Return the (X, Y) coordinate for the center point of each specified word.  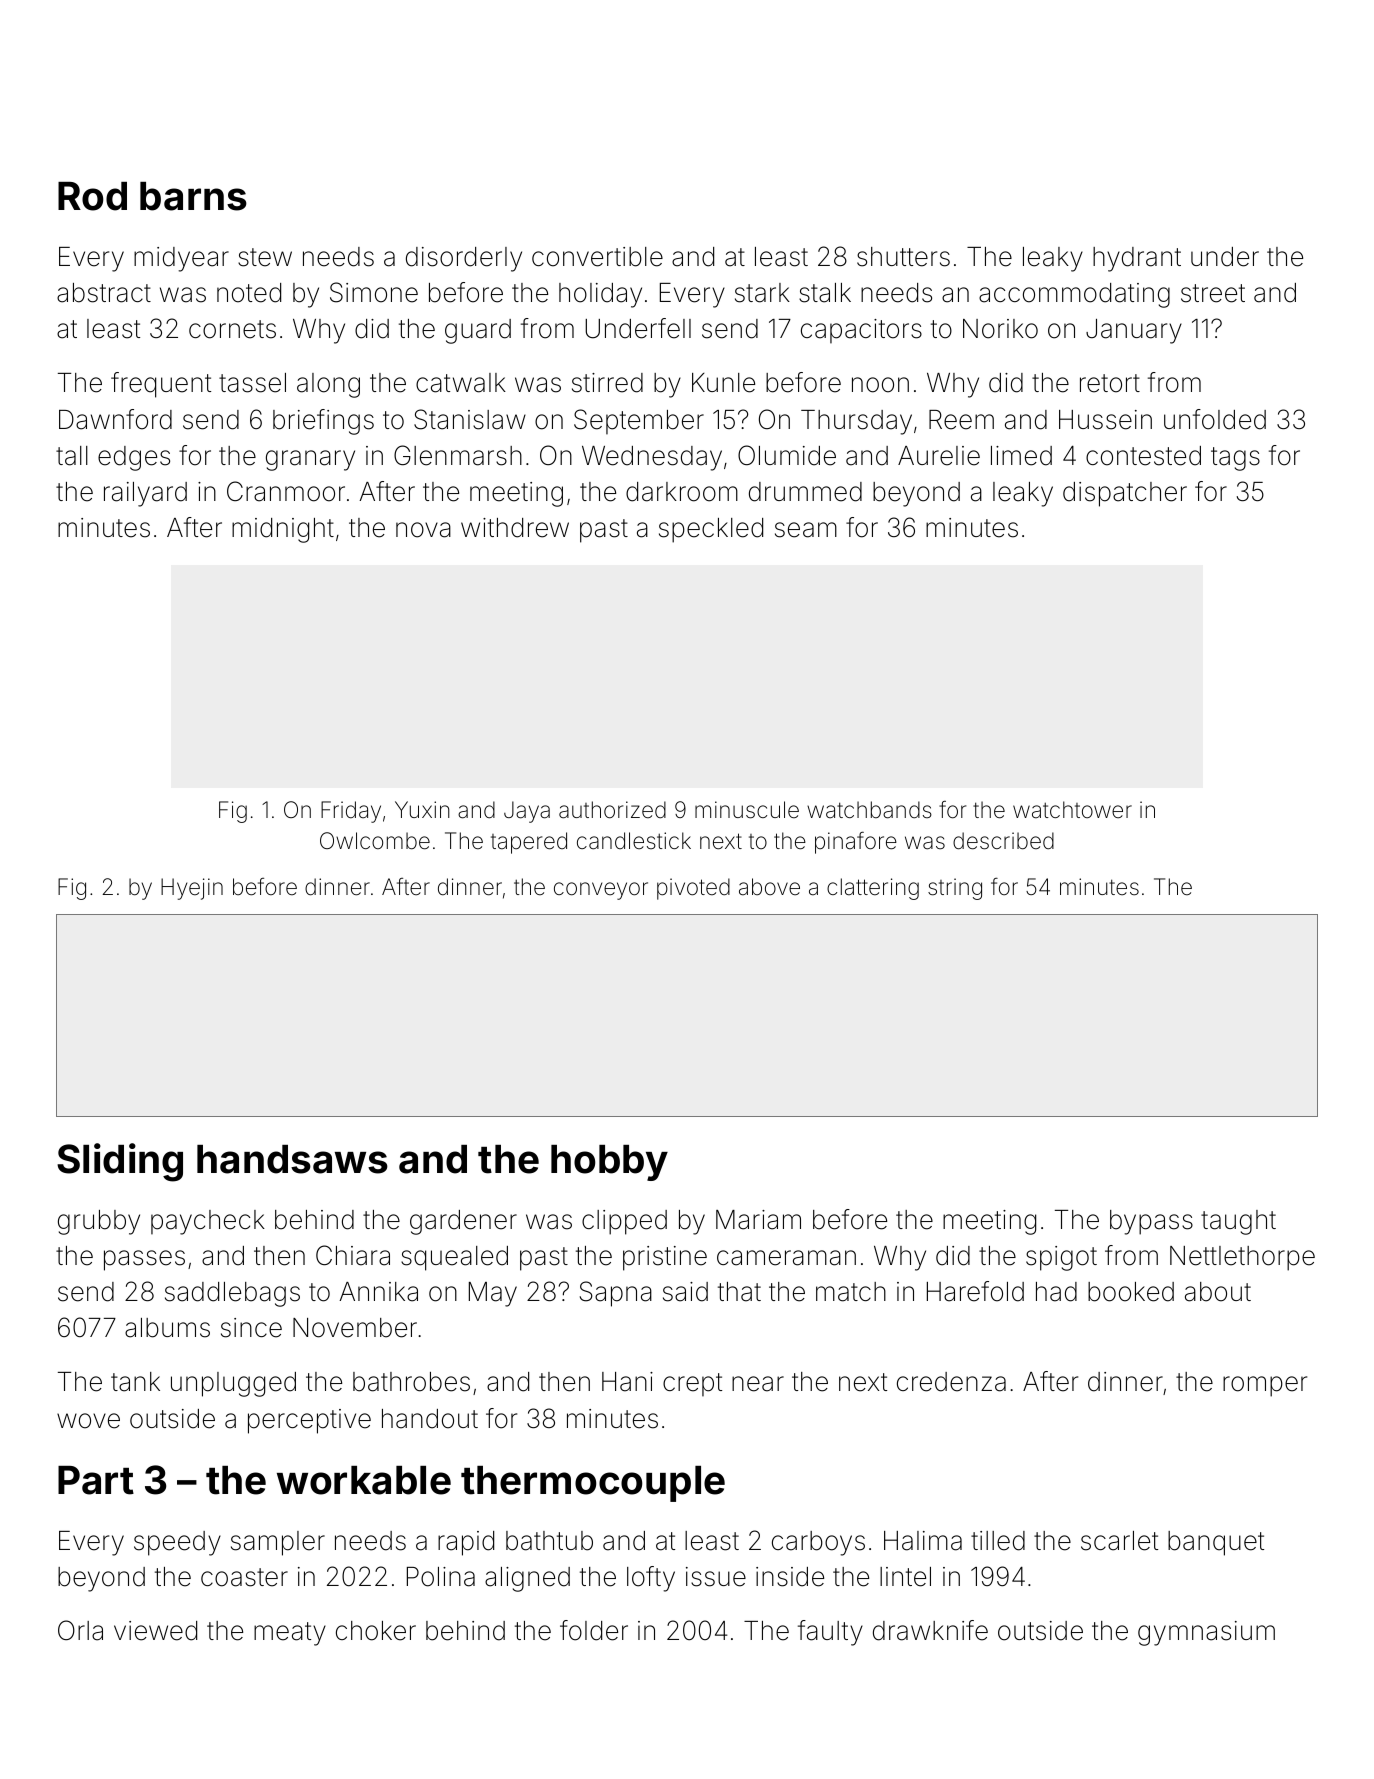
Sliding (120, 1162)
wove (88, 1421)
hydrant (1137, 259)
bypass (1151, 1222)
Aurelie (939, 456)
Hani (627, 1382)
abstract (104, 293)
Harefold (975, 1291)
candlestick (634, 841)
